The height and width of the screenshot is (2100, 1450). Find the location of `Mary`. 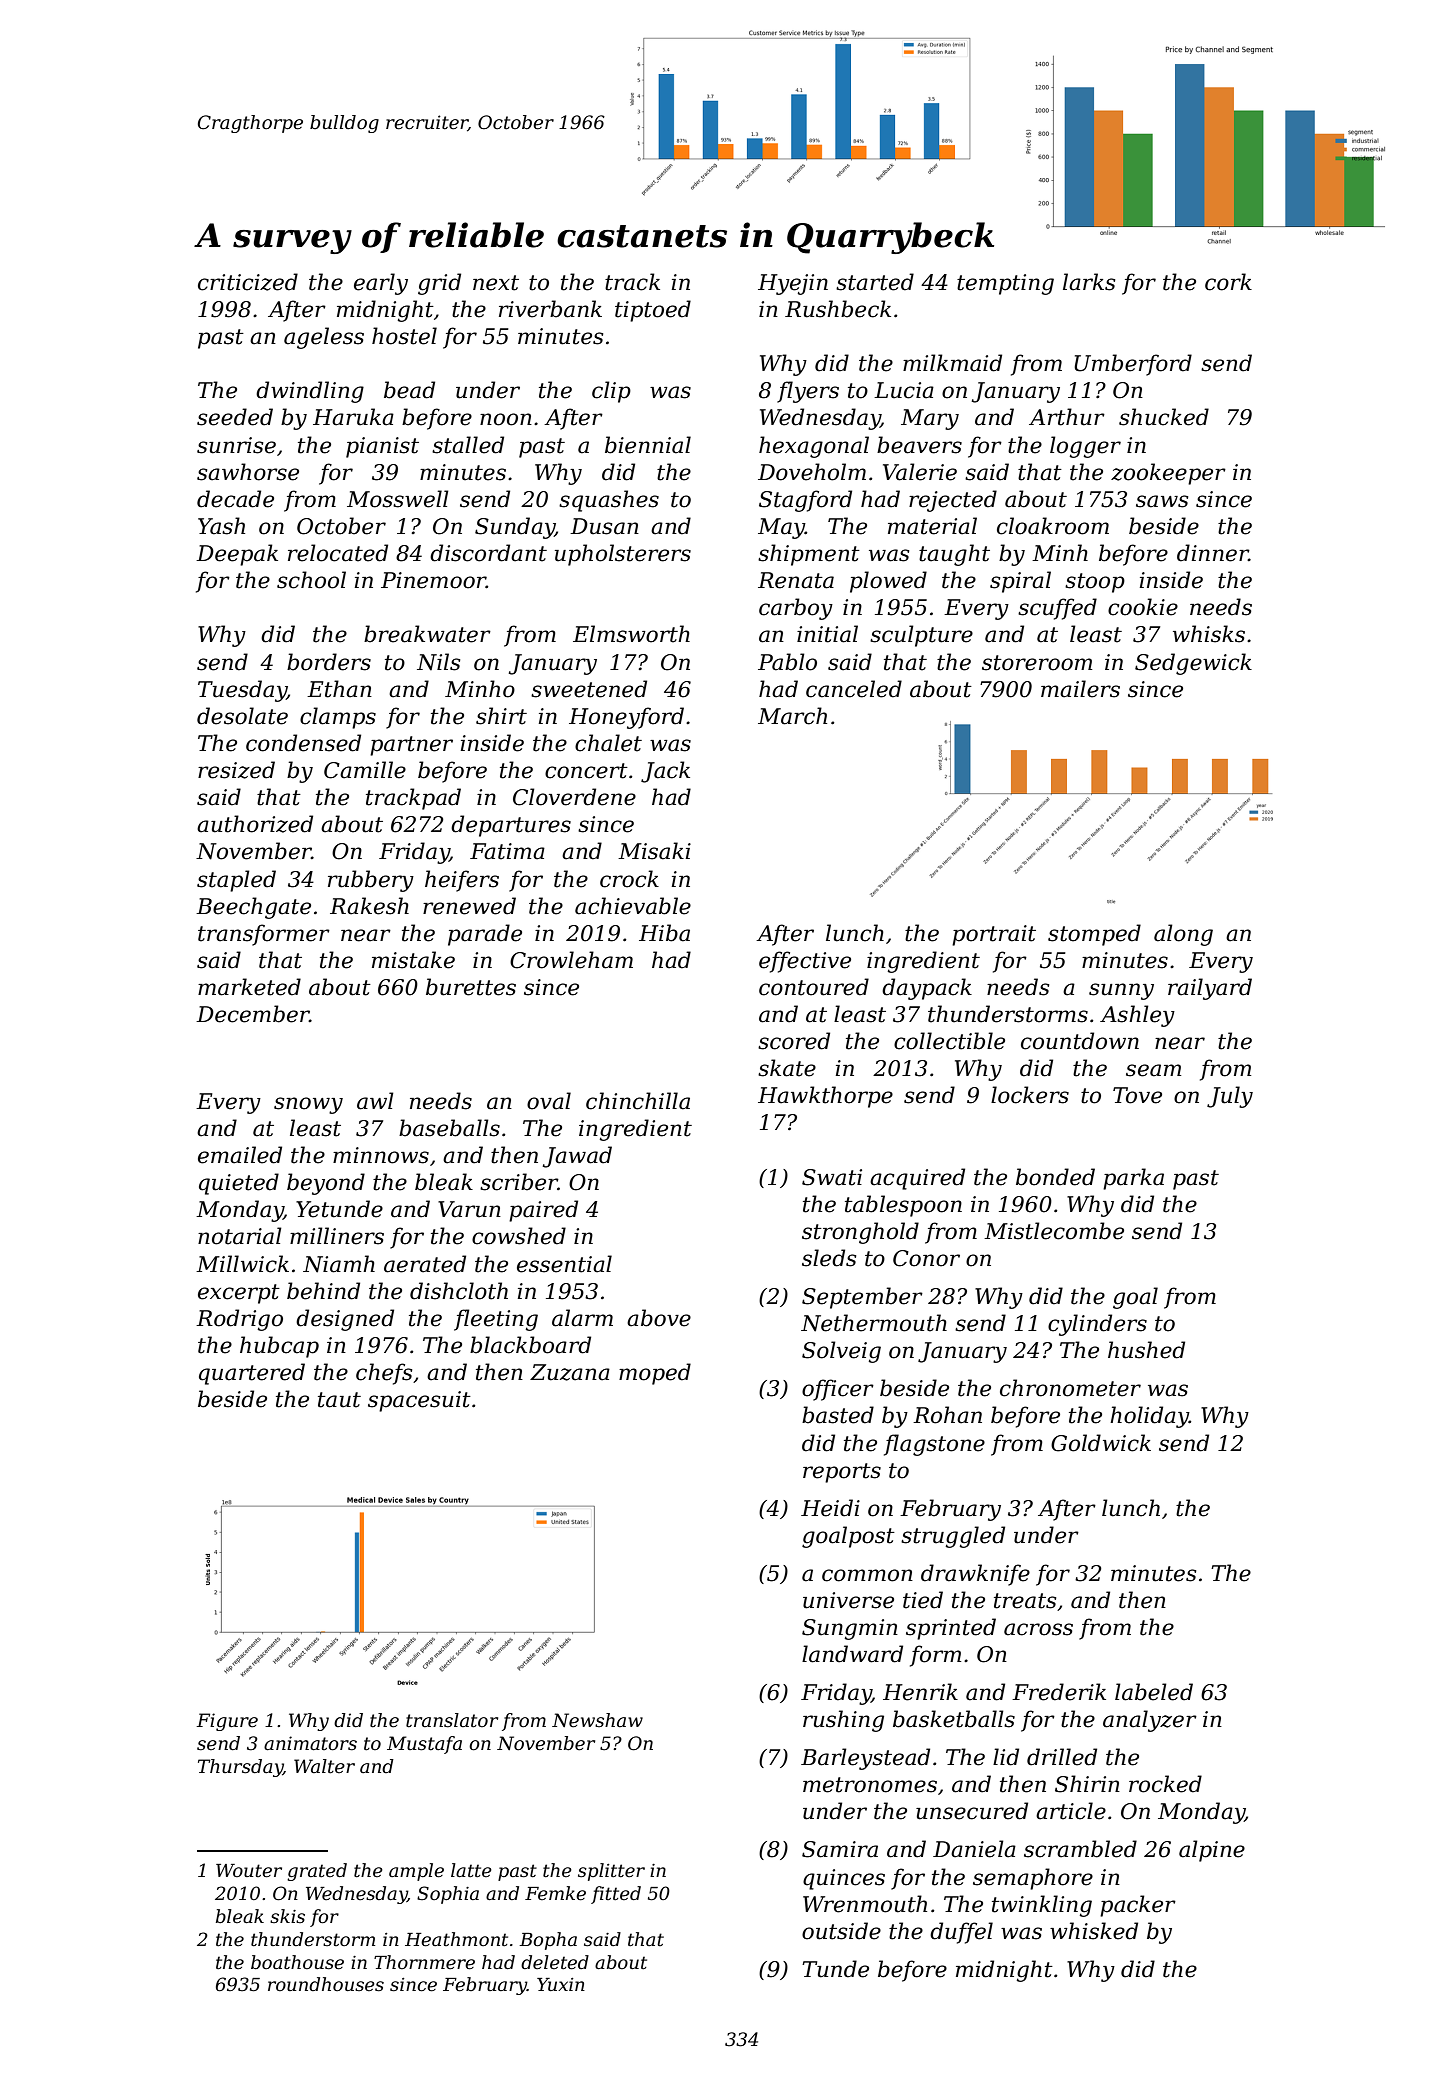

Mary is located at coordinates (930, 419).
